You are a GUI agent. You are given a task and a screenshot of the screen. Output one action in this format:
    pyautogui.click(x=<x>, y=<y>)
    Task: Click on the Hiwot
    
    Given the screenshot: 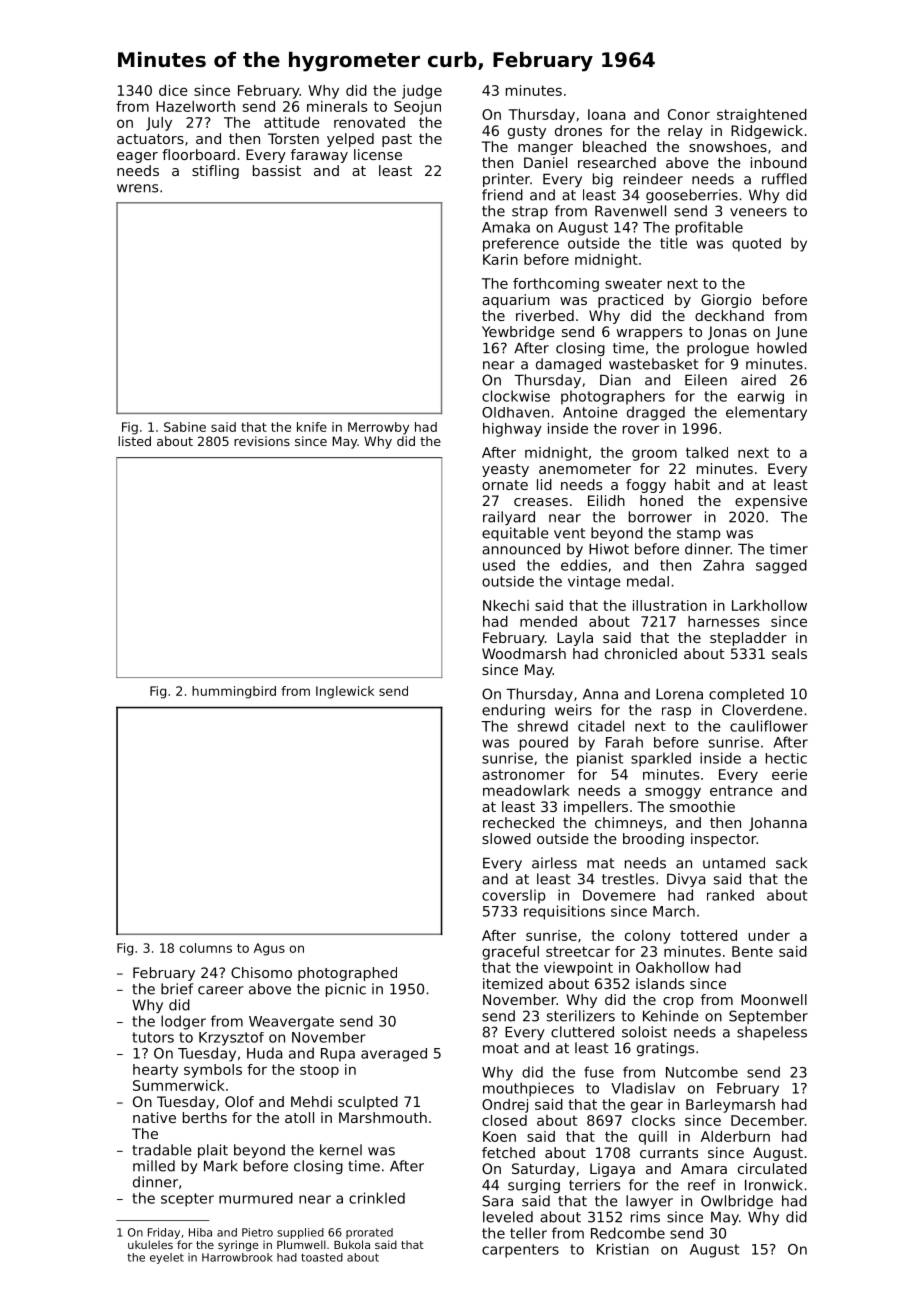 What is the action you would take?
    pyautogui.click(x=609, y=549)
